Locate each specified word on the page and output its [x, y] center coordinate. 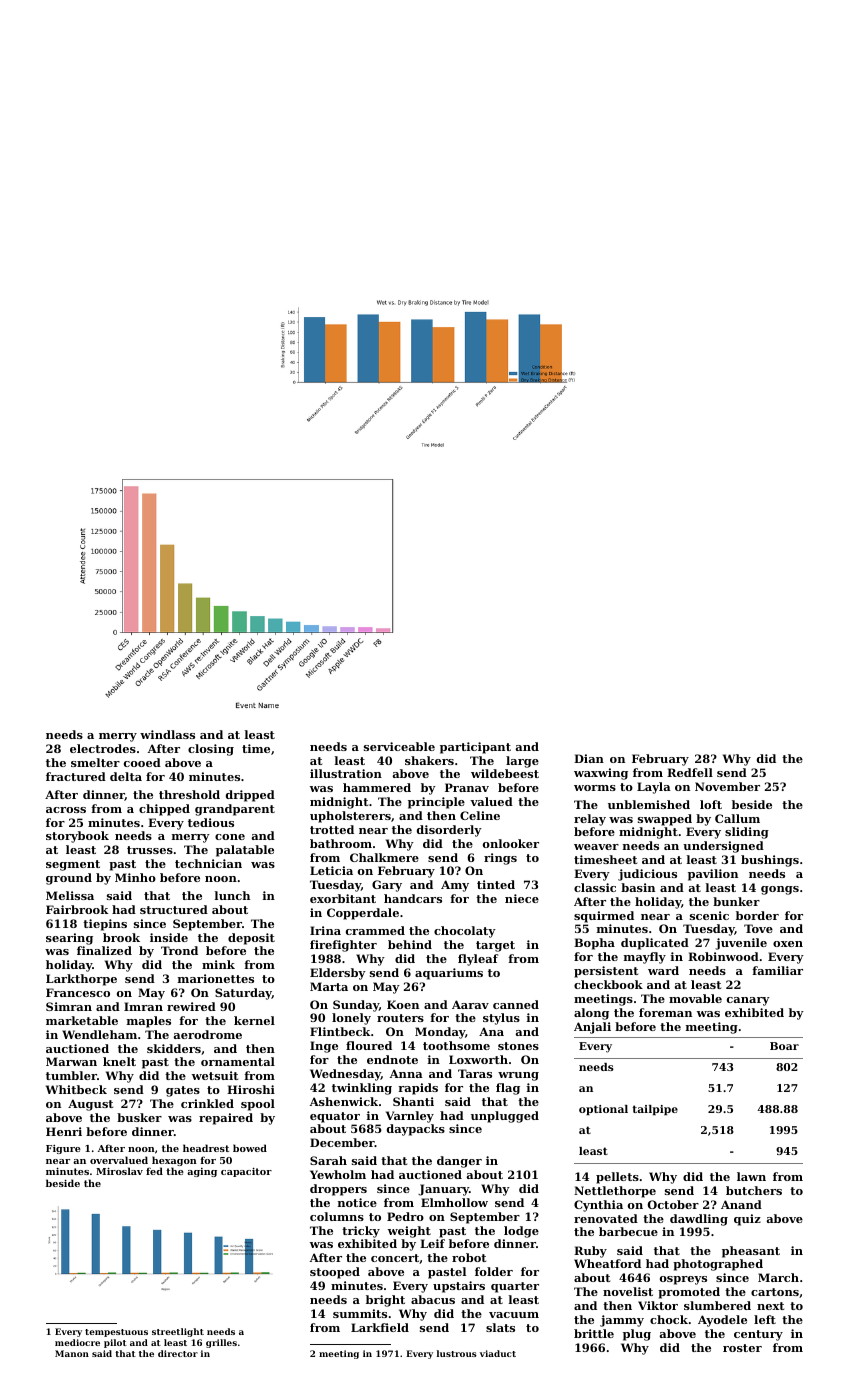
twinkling [362, 1089]
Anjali [592, 1028]
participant [475, 748]
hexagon [174, 1161]
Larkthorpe [81, 980]
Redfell [690, 772]
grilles [221, 1343]
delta [126, 776]
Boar [784, 1046]
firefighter [343, 946]
